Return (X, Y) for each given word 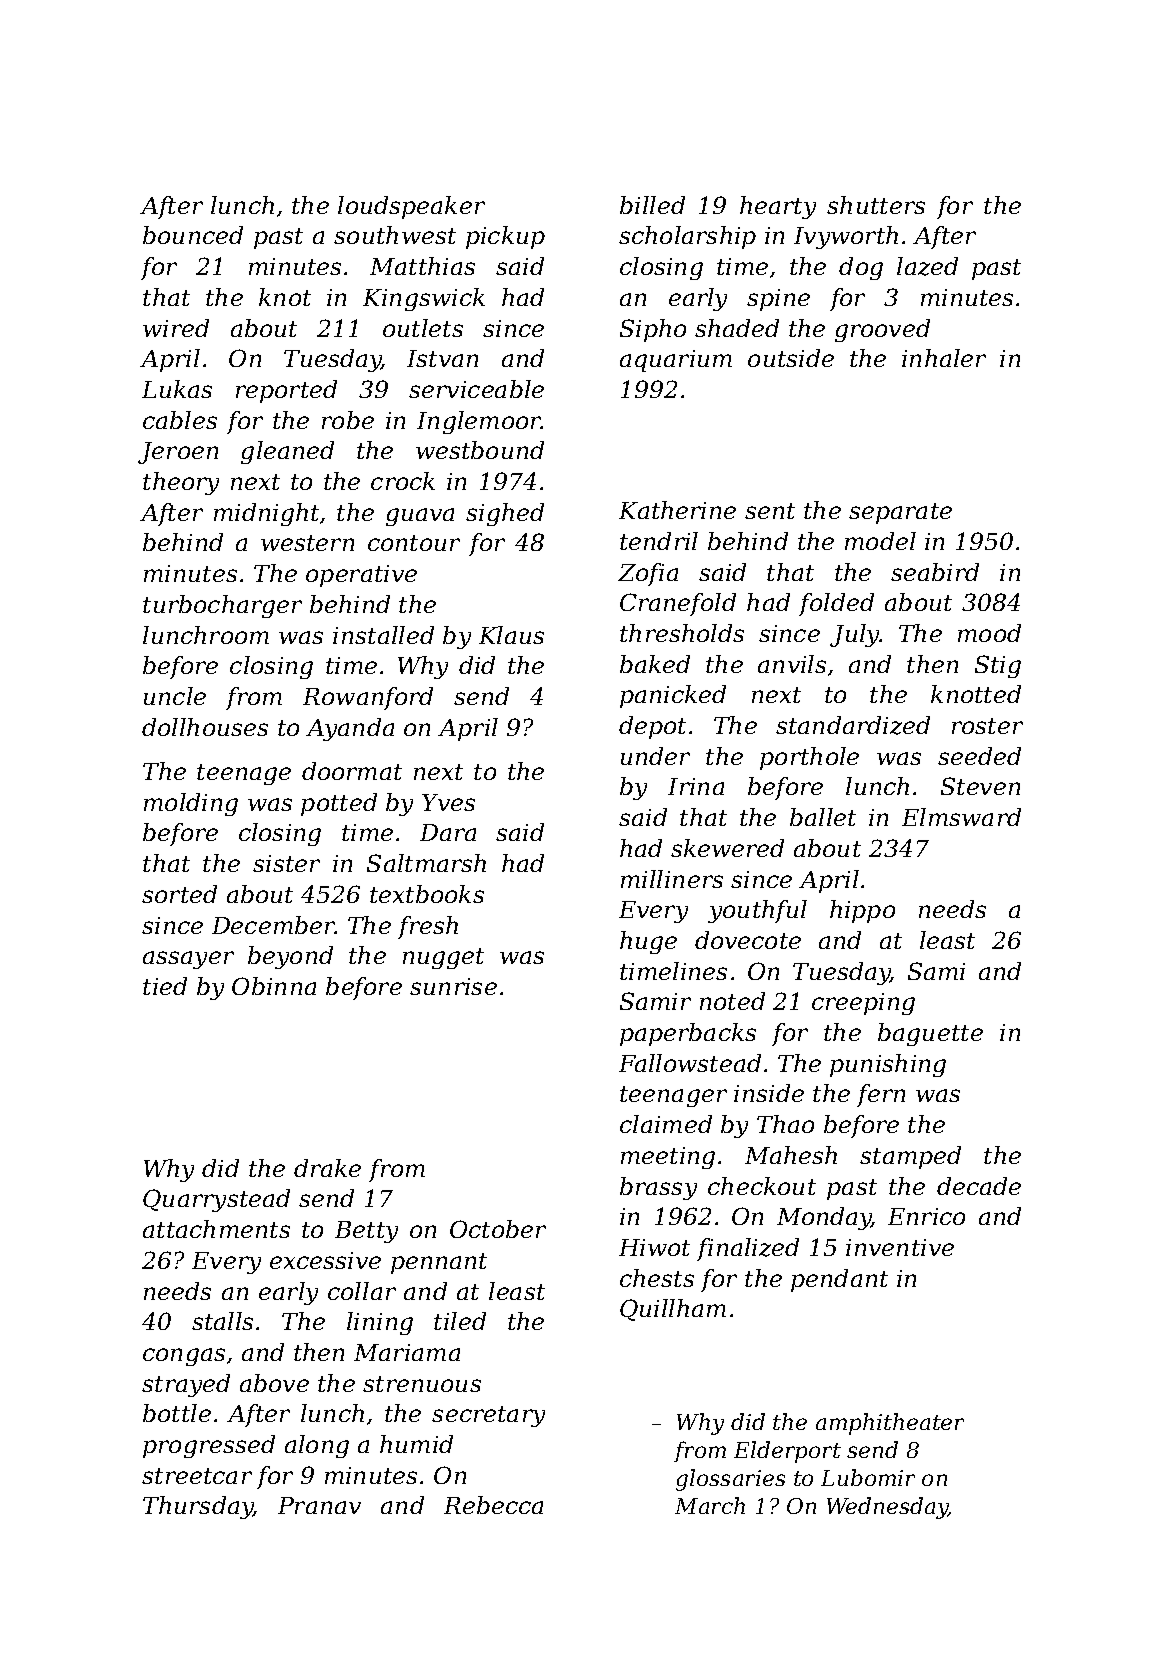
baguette (930, 1034)
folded (836, 604)
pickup (505, 237)
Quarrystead (216, 1200)
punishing (888, 1065)
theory (181, 483)
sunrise (453, 986)
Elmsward (961, 817)
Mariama (407, 1352)
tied (165, 986)
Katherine (677, 510)
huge (648, 942)
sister (286, 863)
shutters (876, 205)
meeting (668, 1158)
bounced (193, 235)
